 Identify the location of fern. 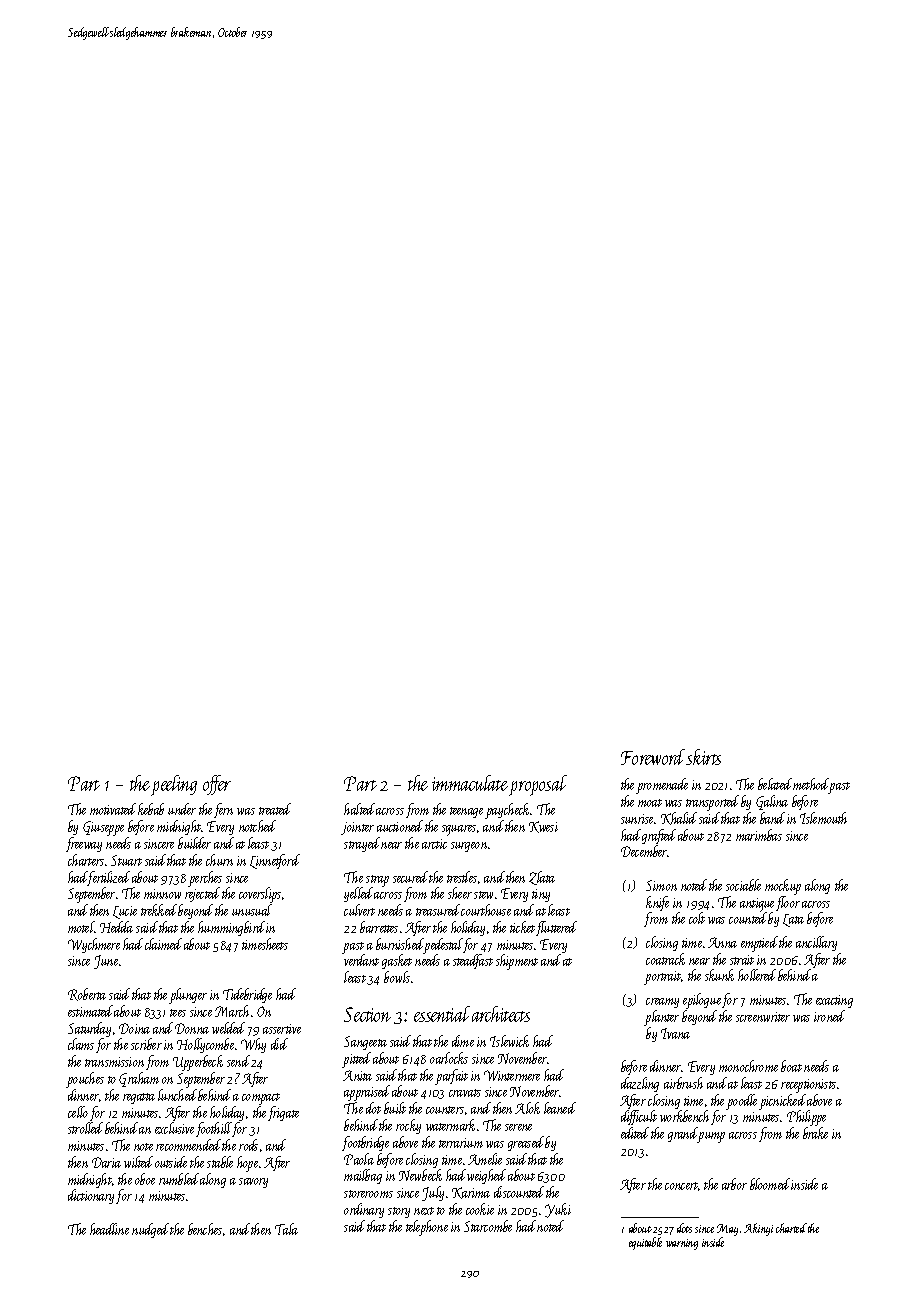
(223, 810).
